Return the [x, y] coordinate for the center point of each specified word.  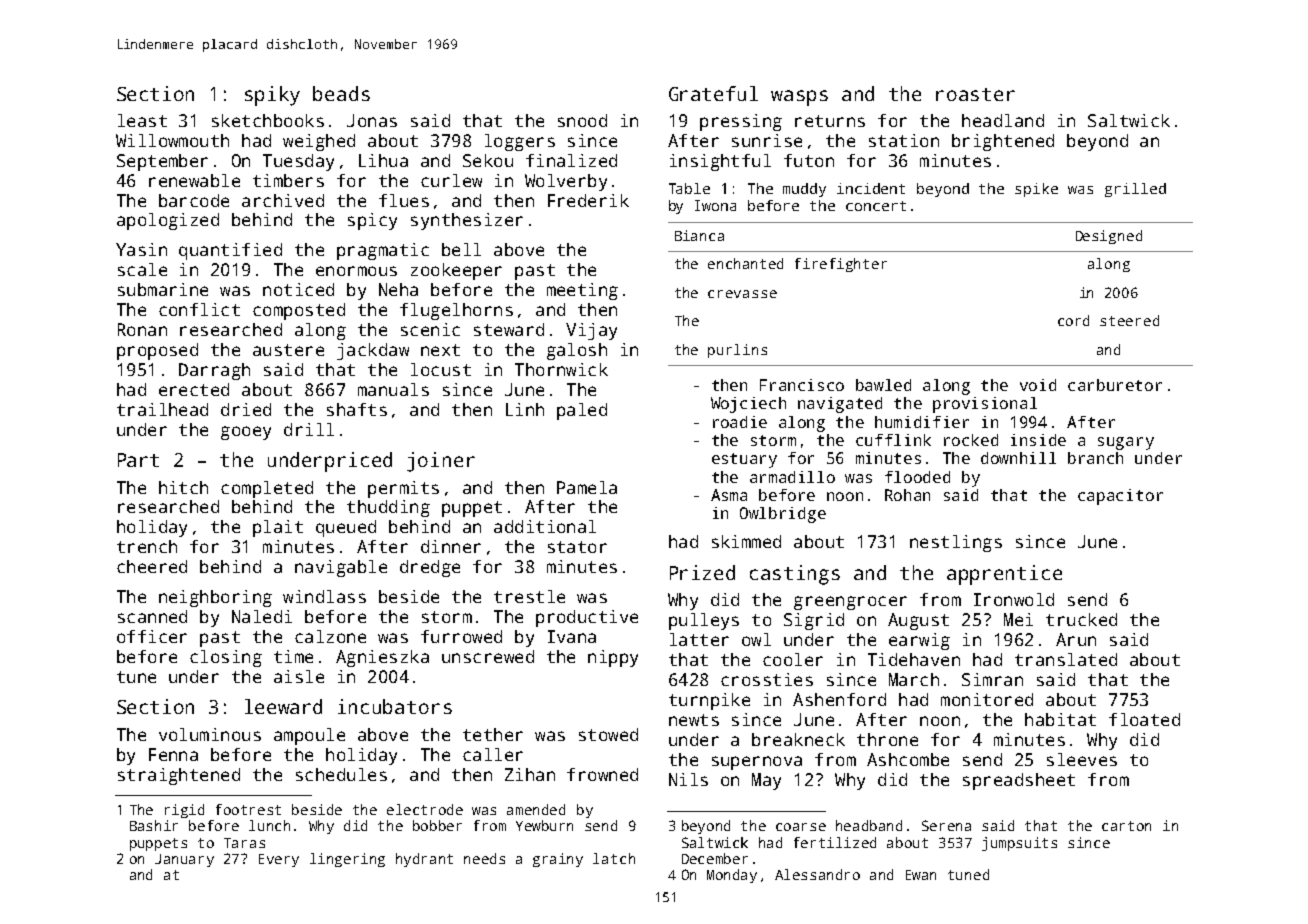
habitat [1060, 719]
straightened [179, 776]
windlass [324, 596]
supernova [757, 763]
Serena [946, 825]
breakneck [798, 739]
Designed [1109, 237]
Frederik [588, 200]
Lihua [383, 160]
